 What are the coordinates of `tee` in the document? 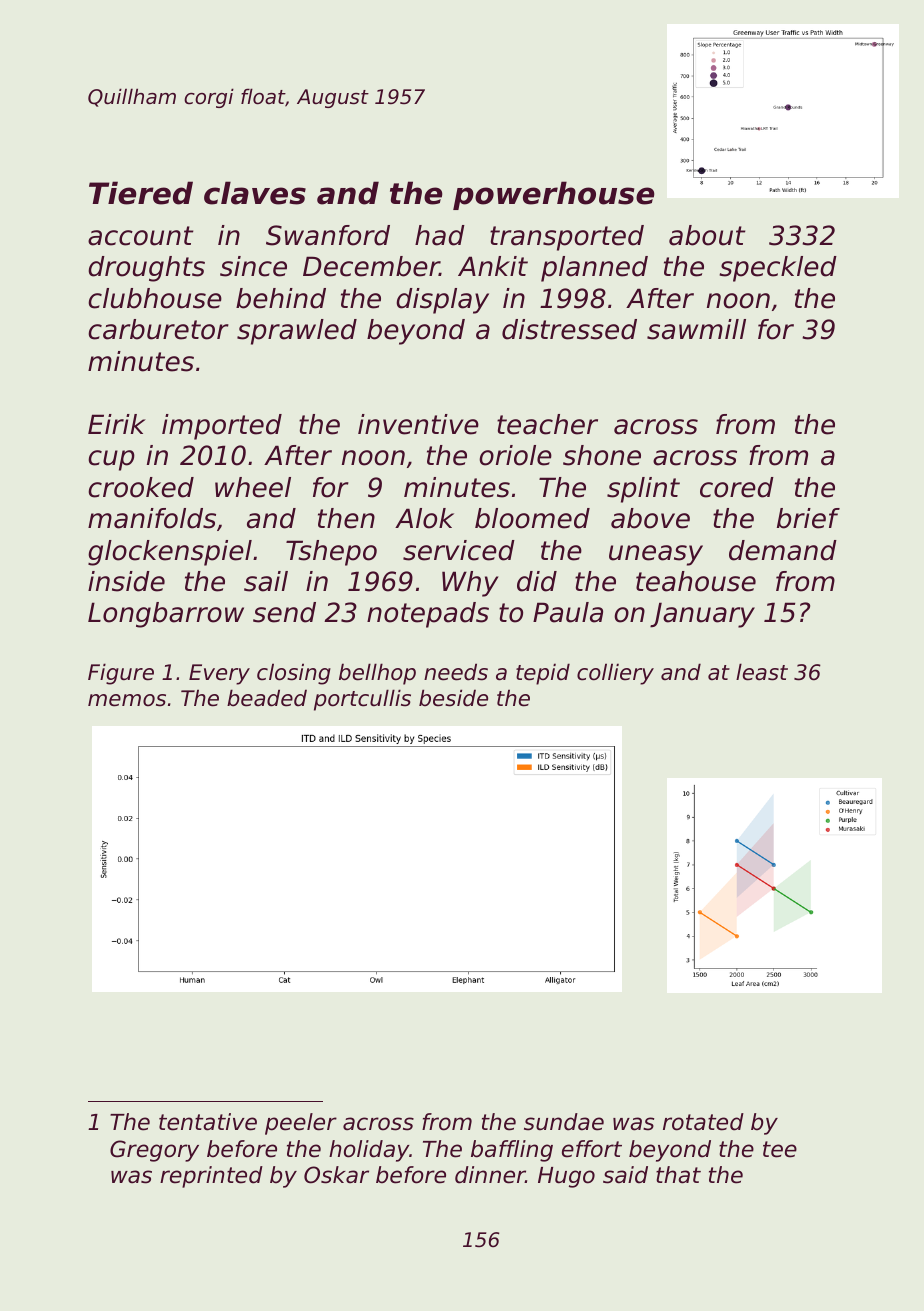 It's located at (780, 1149).
